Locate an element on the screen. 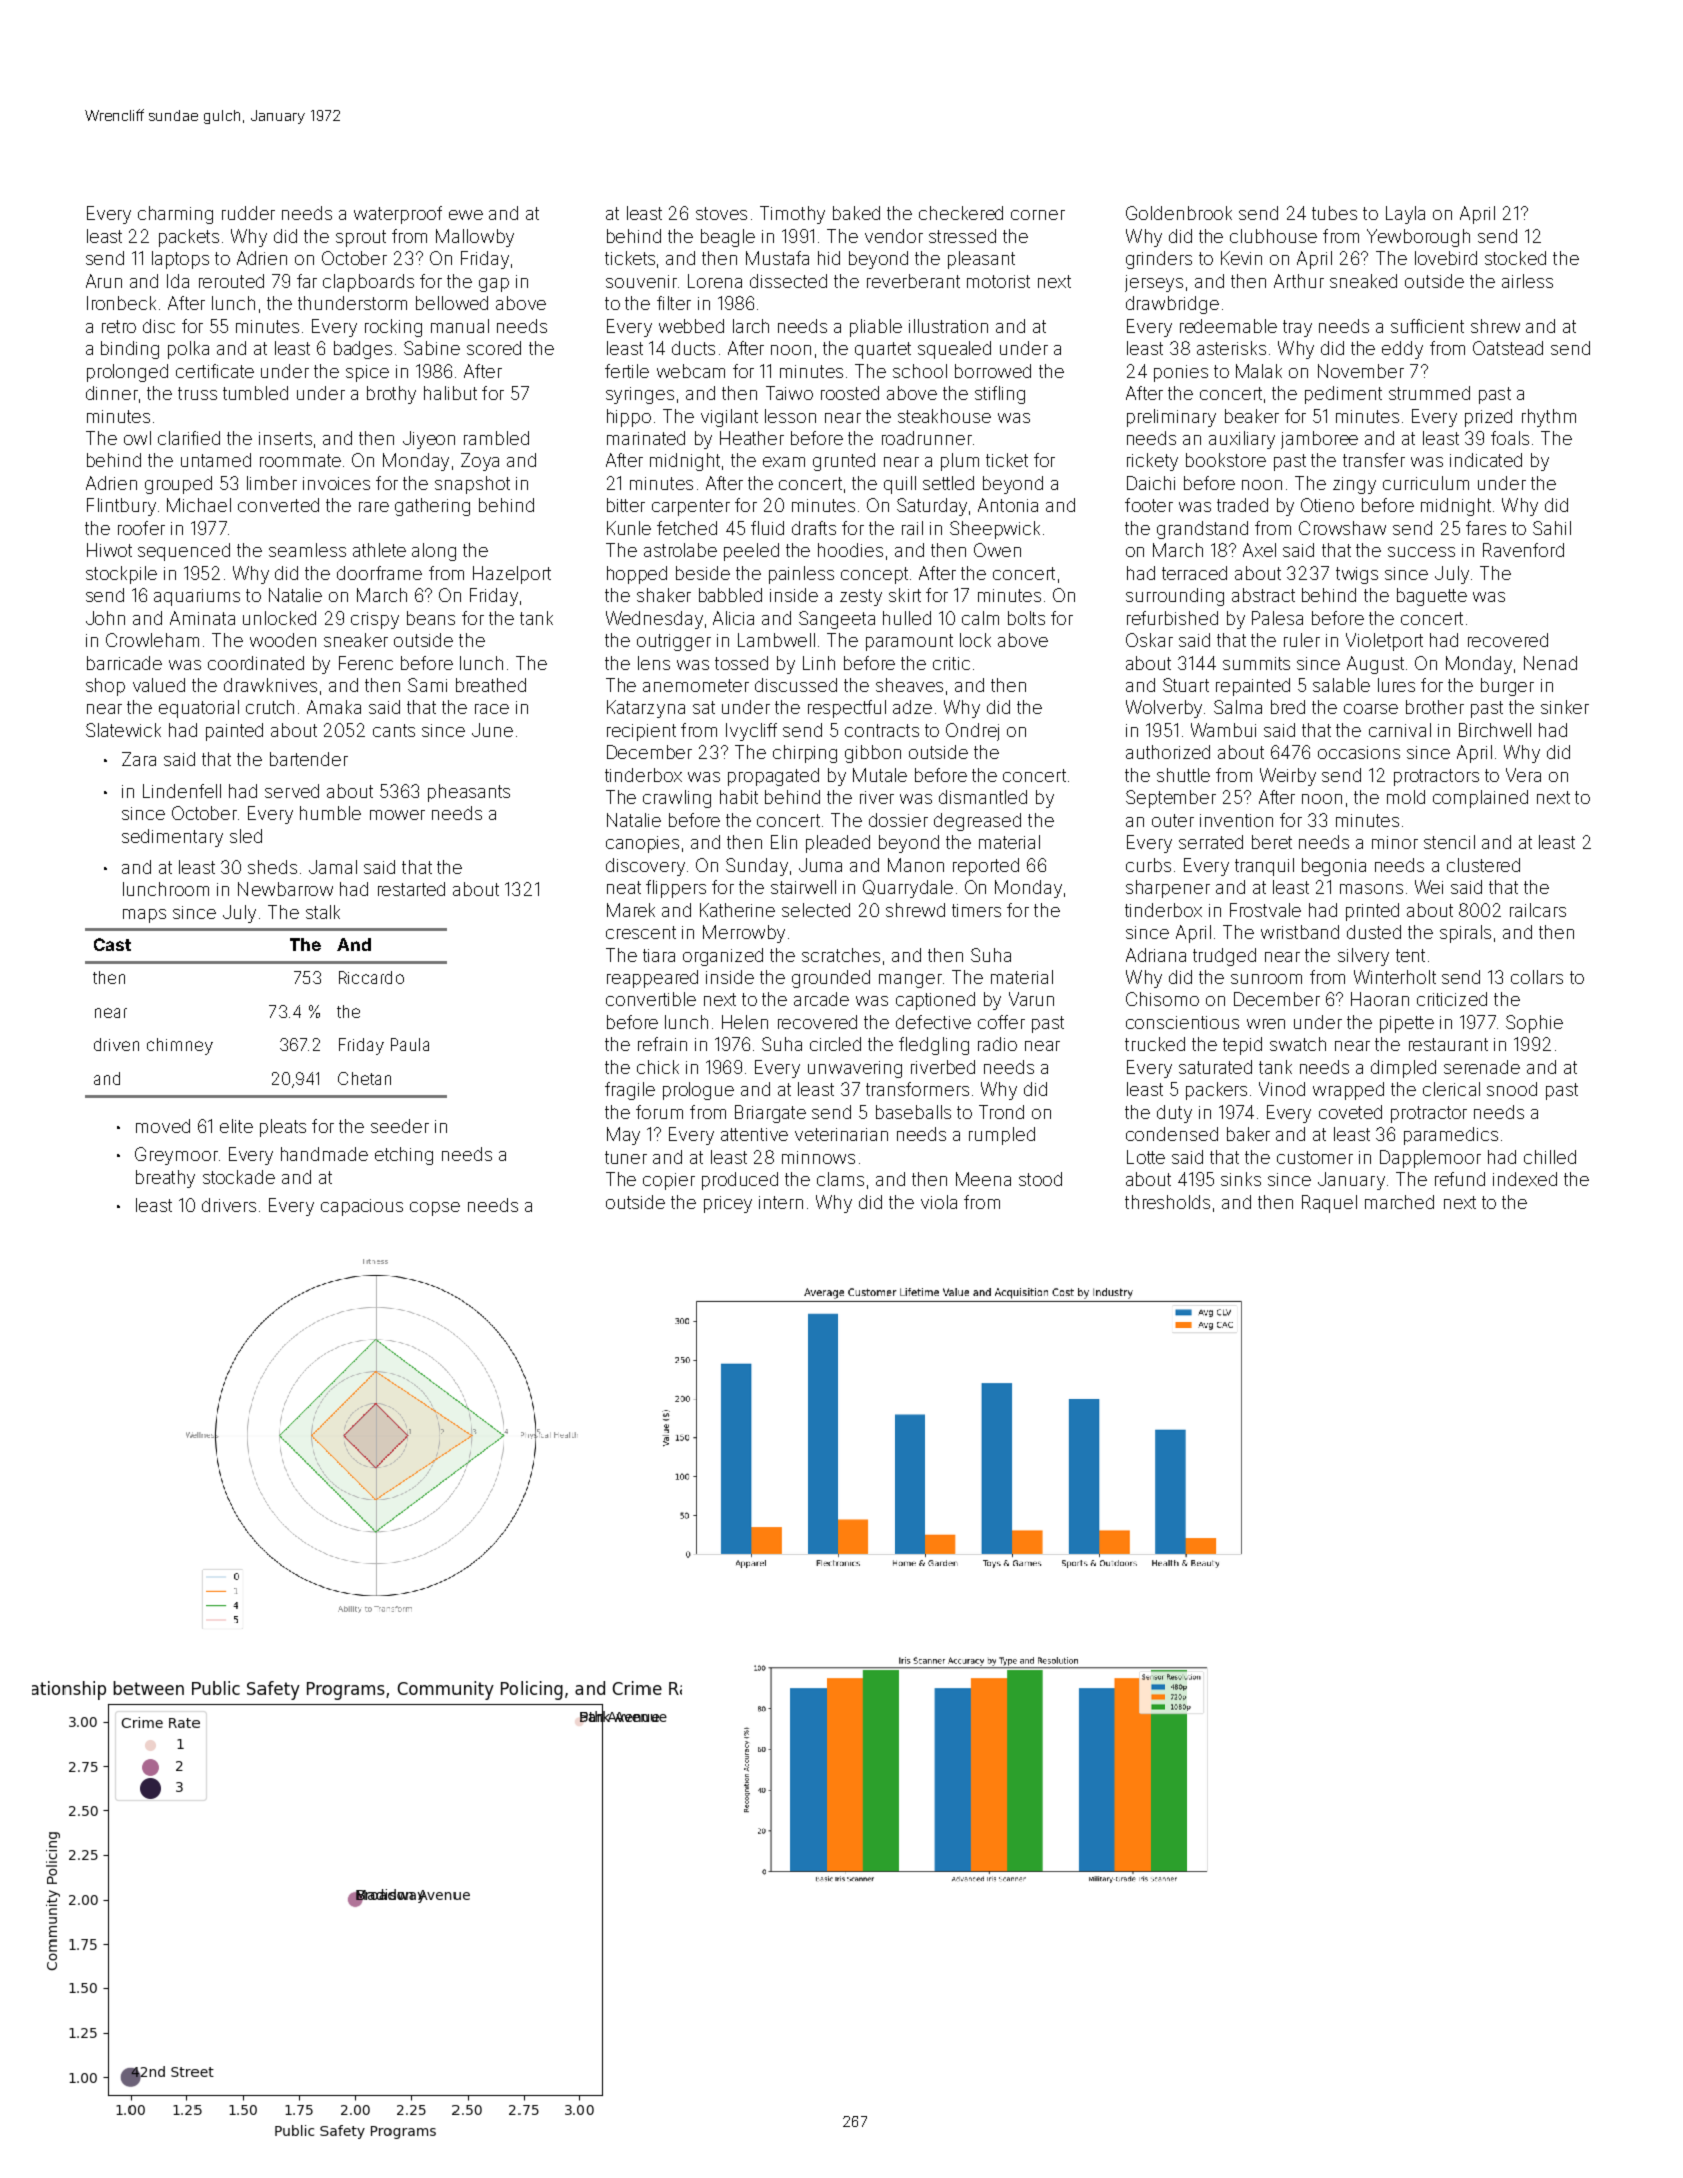  baker is located at coordinates (1248, 1134).
